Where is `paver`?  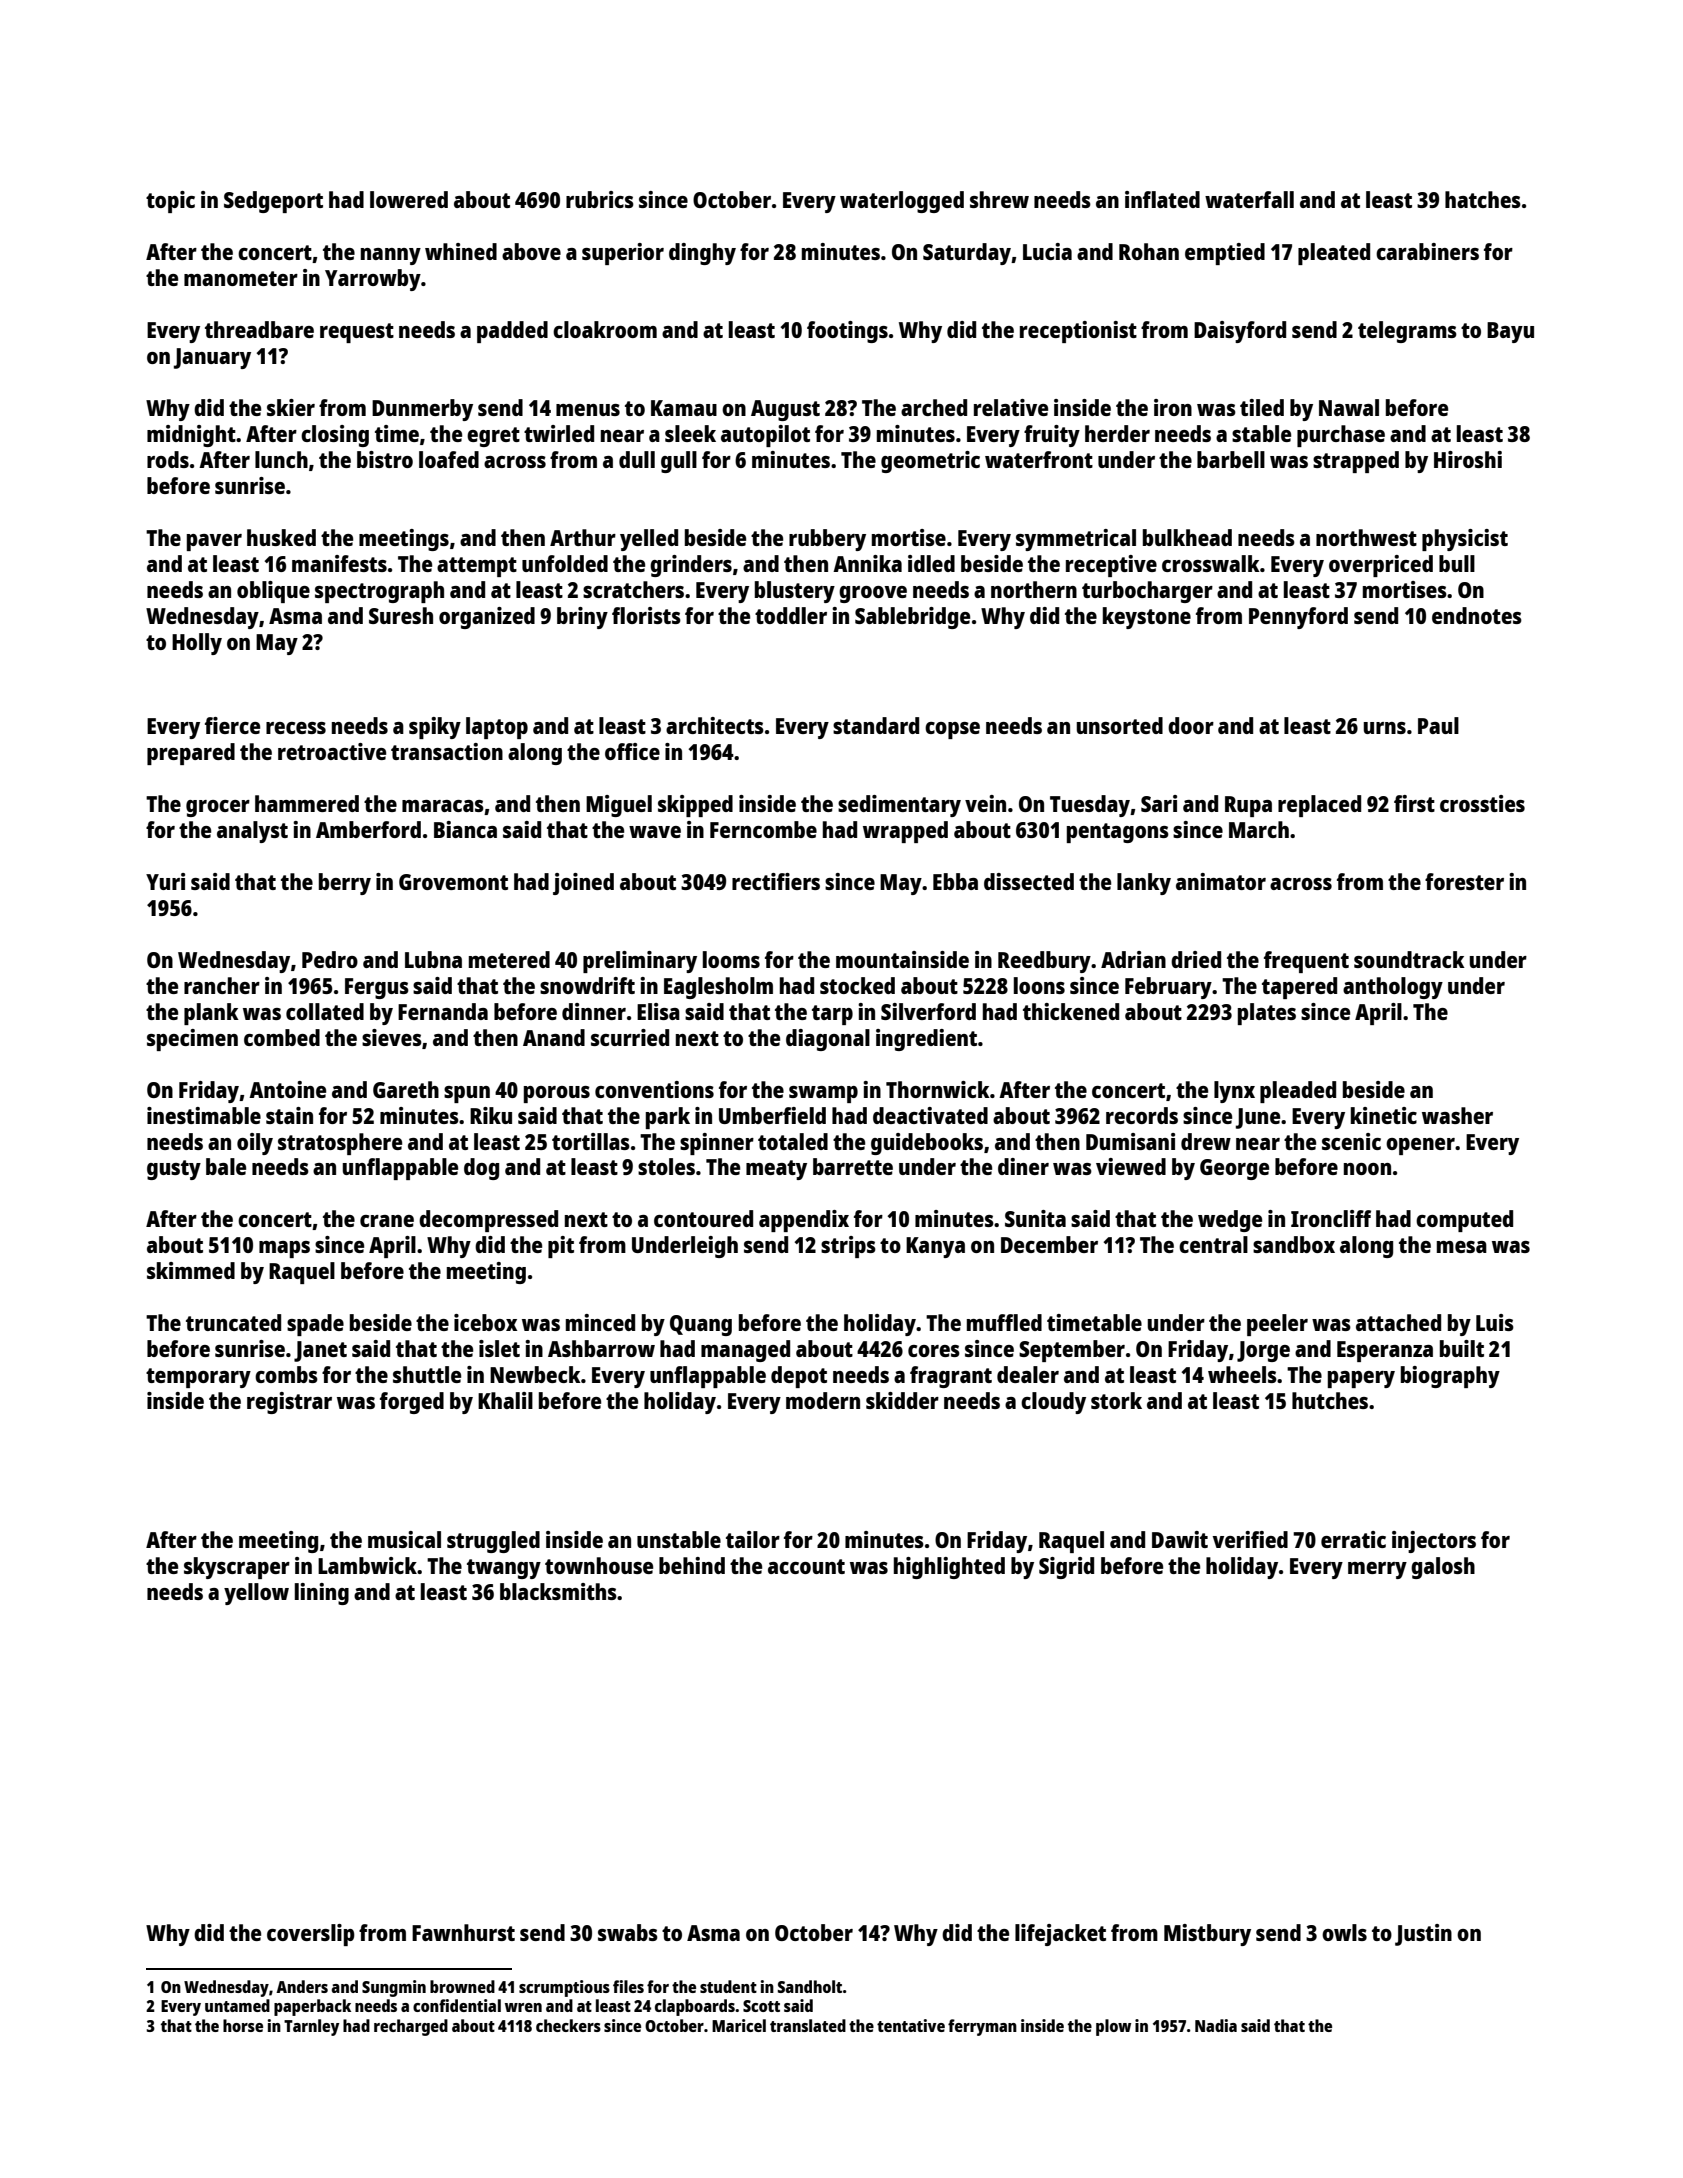
paver is located at coordinates (214, 542).
